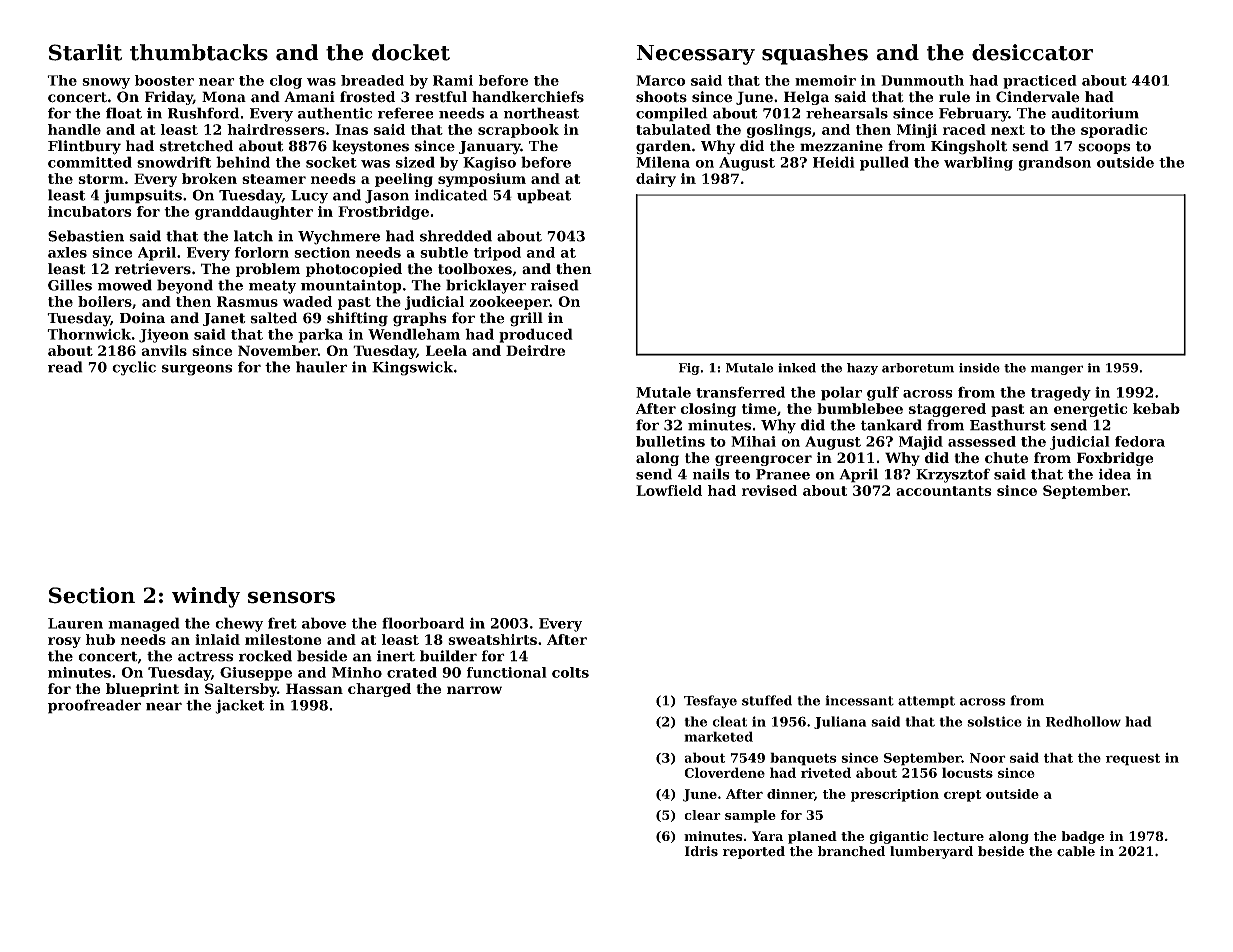 Image resolution: width=1233 pixels, height=952 pixels. What do you see at coordinates (85, 52) in the page?
I see `Starlit` at bounding box center [85, 52].
